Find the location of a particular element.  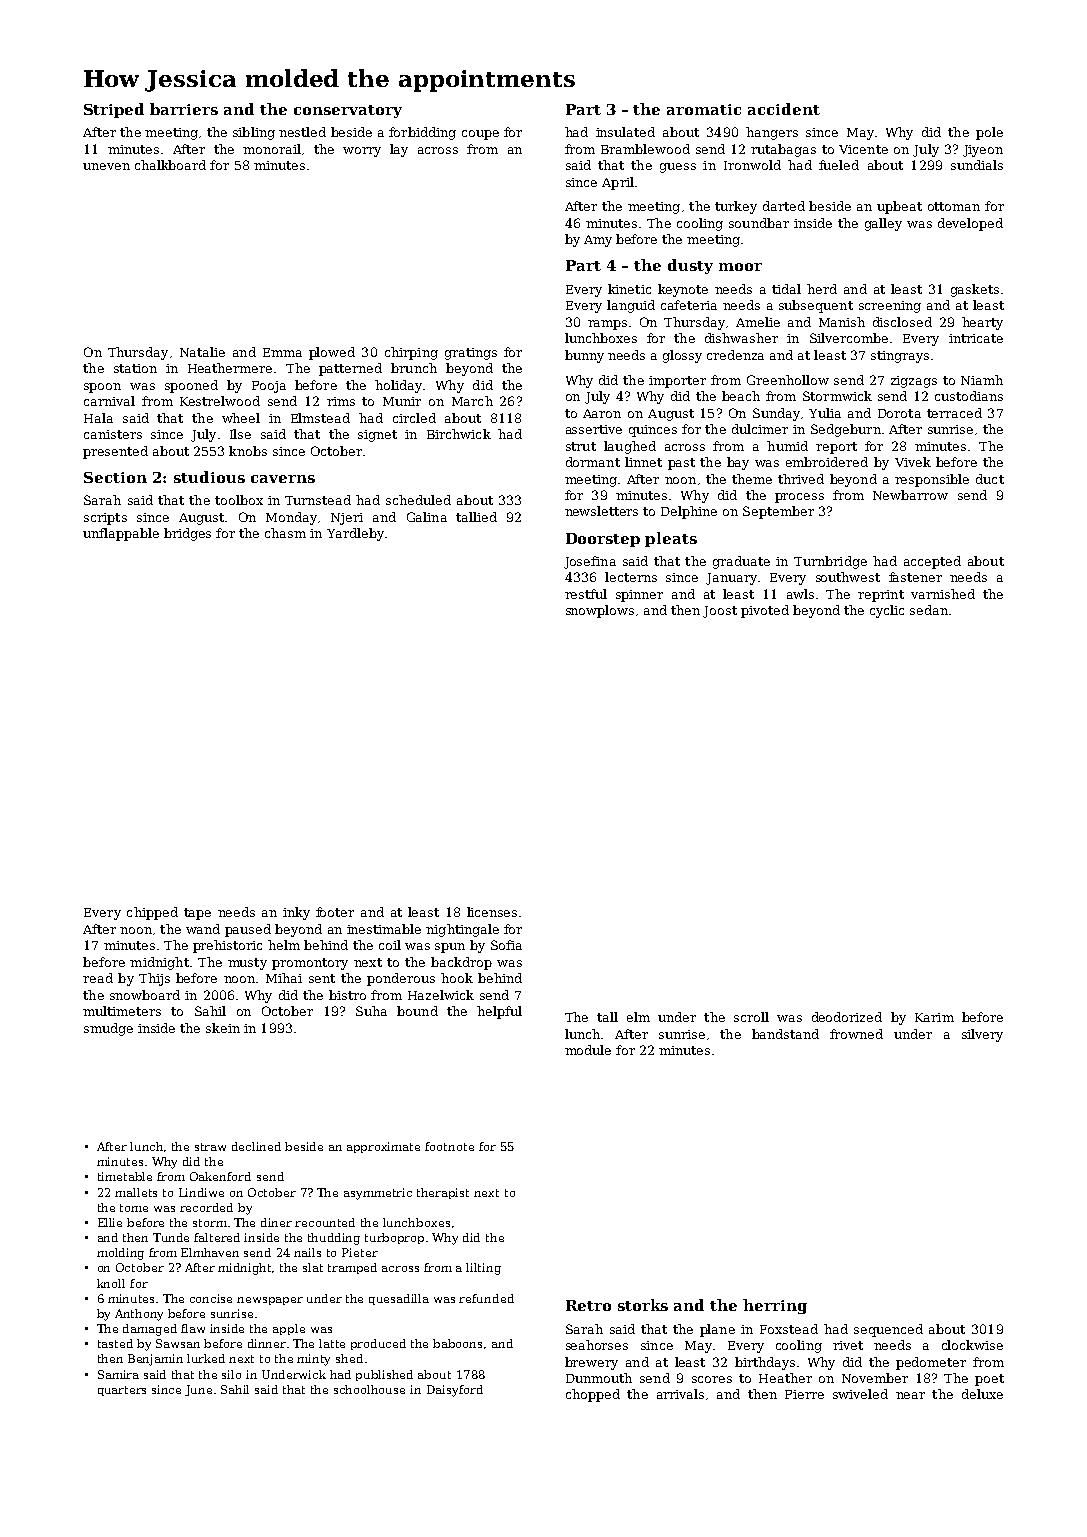

Karim is located at coordinates (934, 1017).
